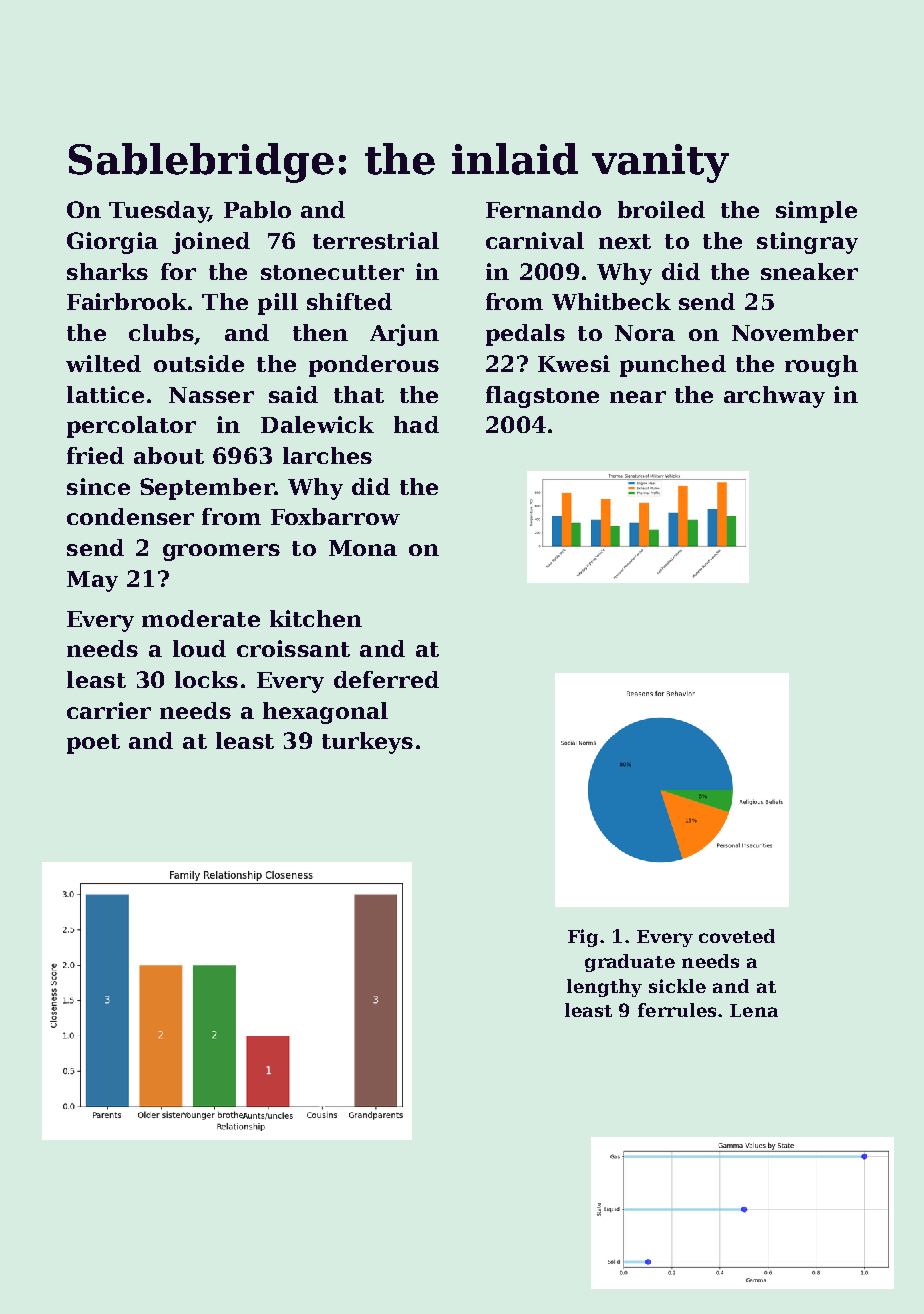 This document has width=924, height=1314. Describe the element at coordinates (257, 209) in the document. I see `Pablo` at that location.
